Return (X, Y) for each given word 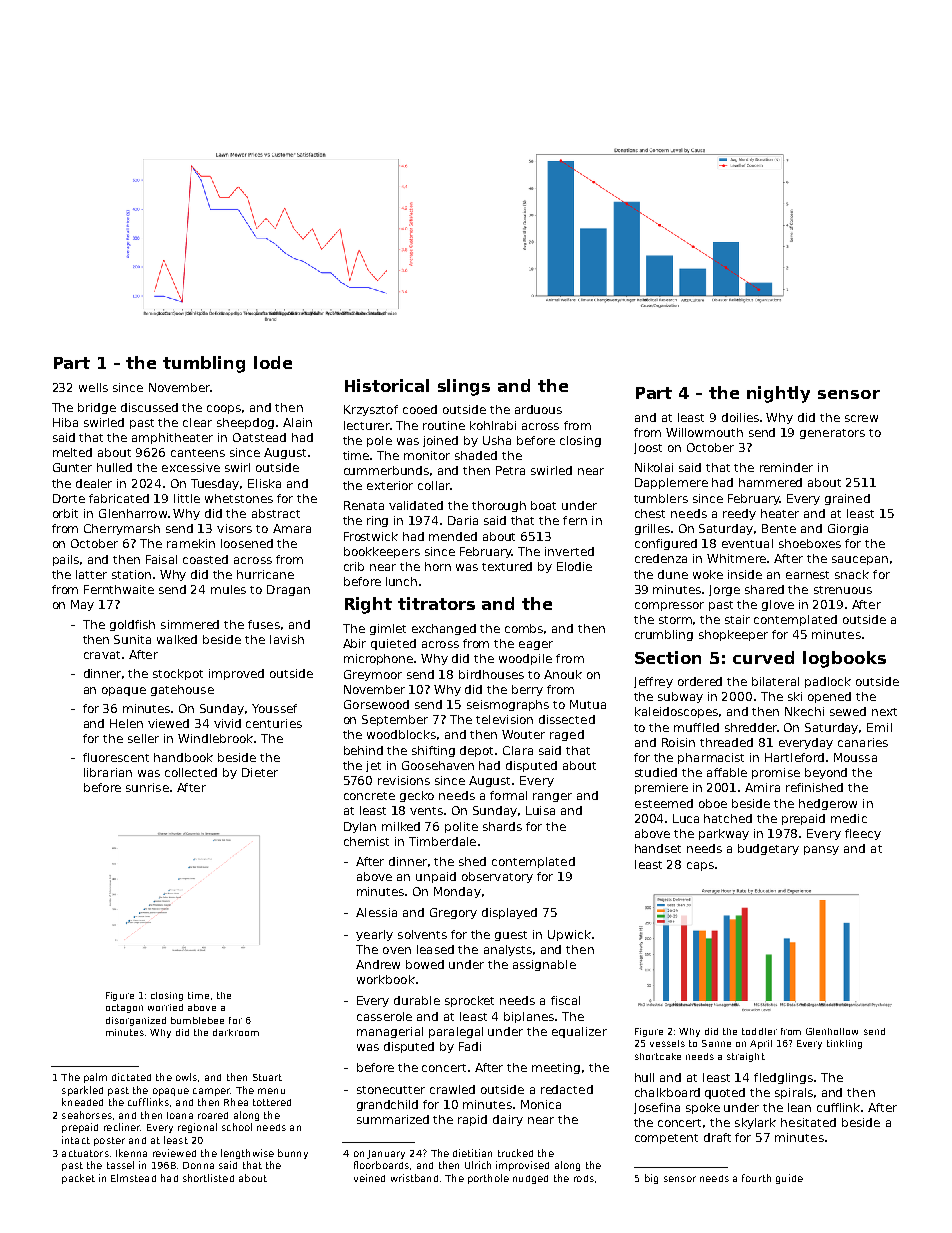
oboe (713, 803)
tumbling (204, 364)
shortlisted (208, 1178)
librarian (108, 772)
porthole (488, 1179)
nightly (778, 394)
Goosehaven (438, 765)
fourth (756, 1178)
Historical (387, 385)
